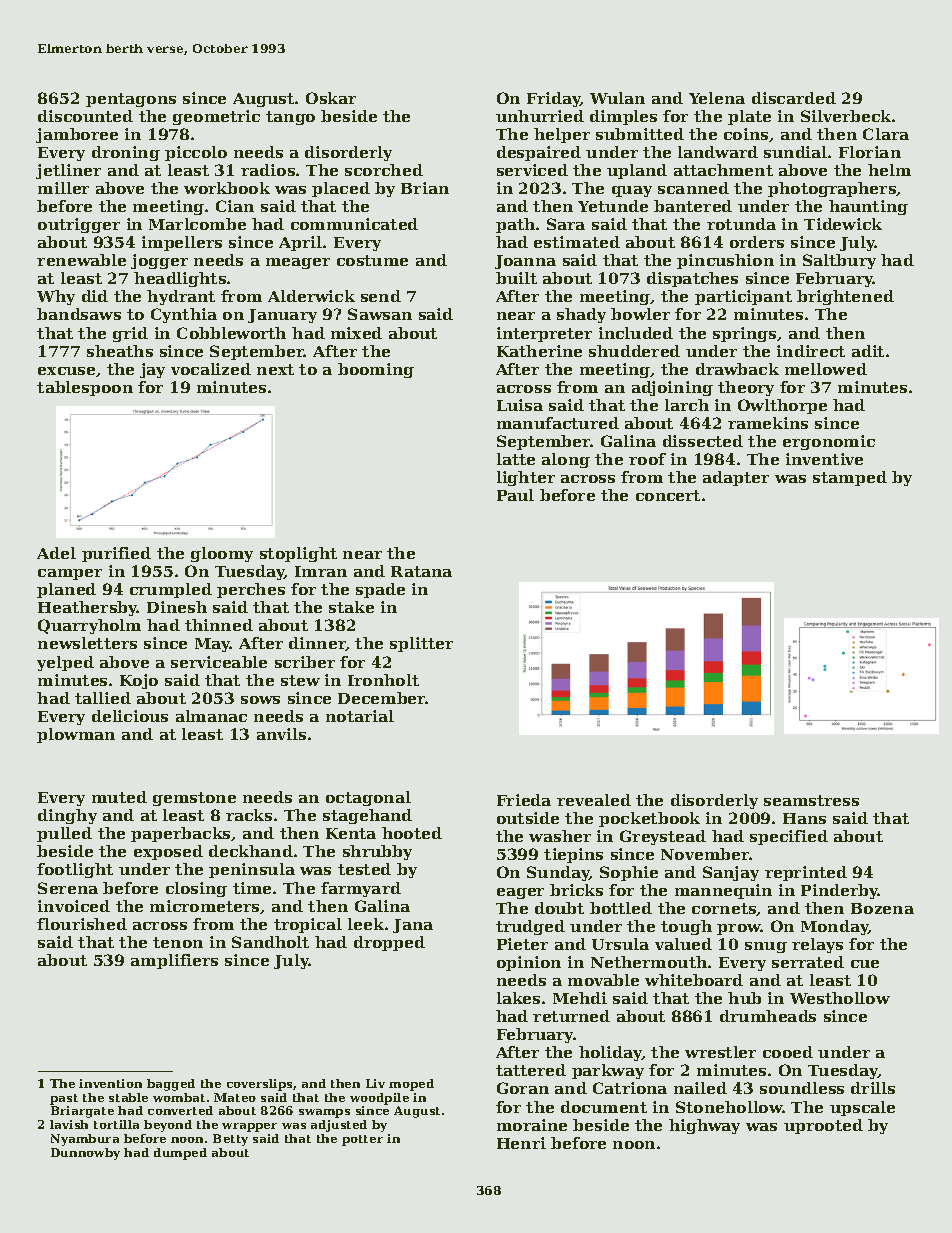 This page has height=1233, width=952. I want to click on Silverbeck, so click(846, 116).
